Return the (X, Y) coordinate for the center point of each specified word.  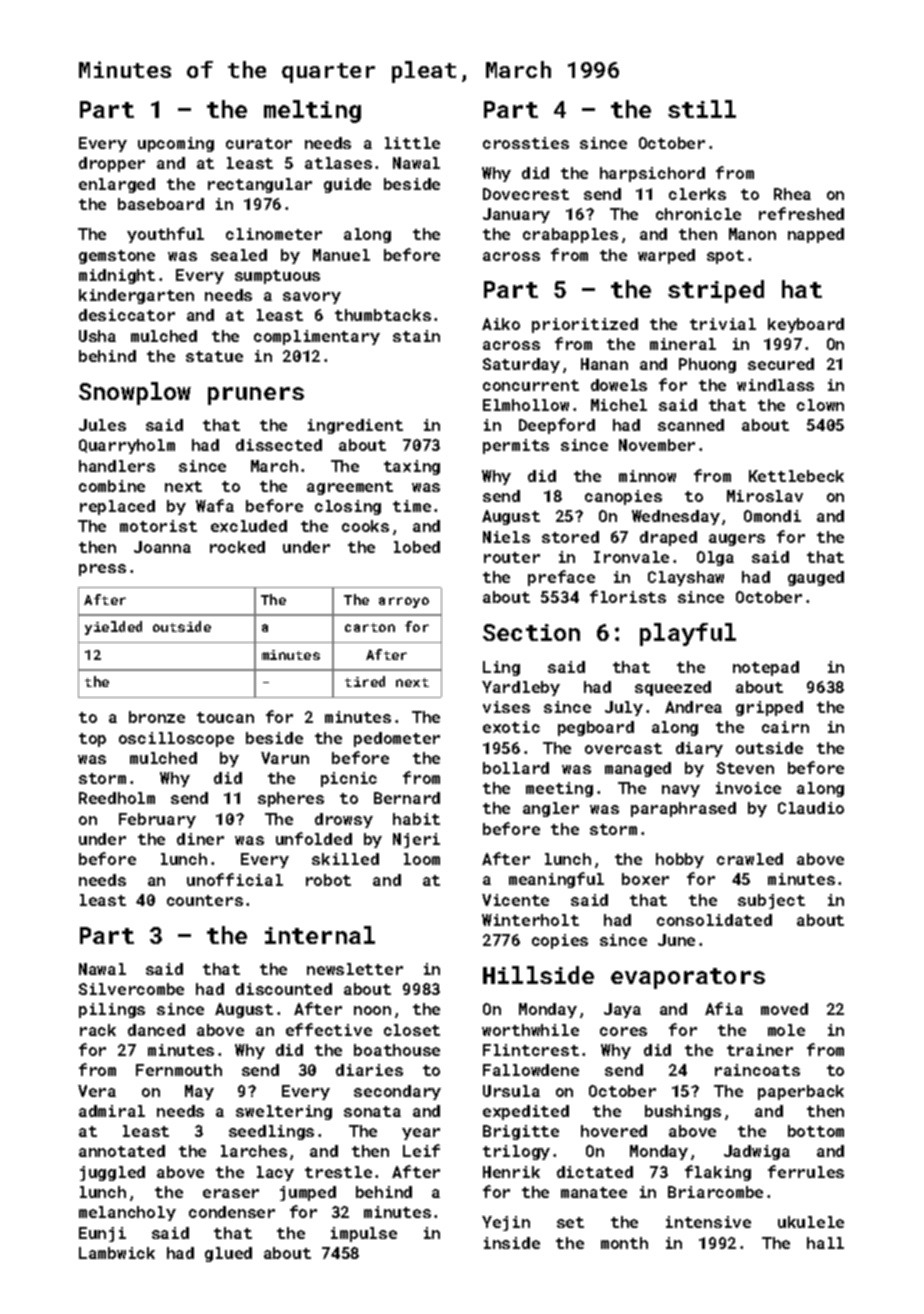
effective (329, 1029)
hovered (614, 1131)
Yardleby (521, 688)
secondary (397, 1092)
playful (688, 634)
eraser (231, 1193)
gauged (816, 578)
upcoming (176, 144)
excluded (249, 526)
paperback (801, 1092)
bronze (157, 717)
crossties (526, 143)
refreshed (801, 213)
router (512, 557)
